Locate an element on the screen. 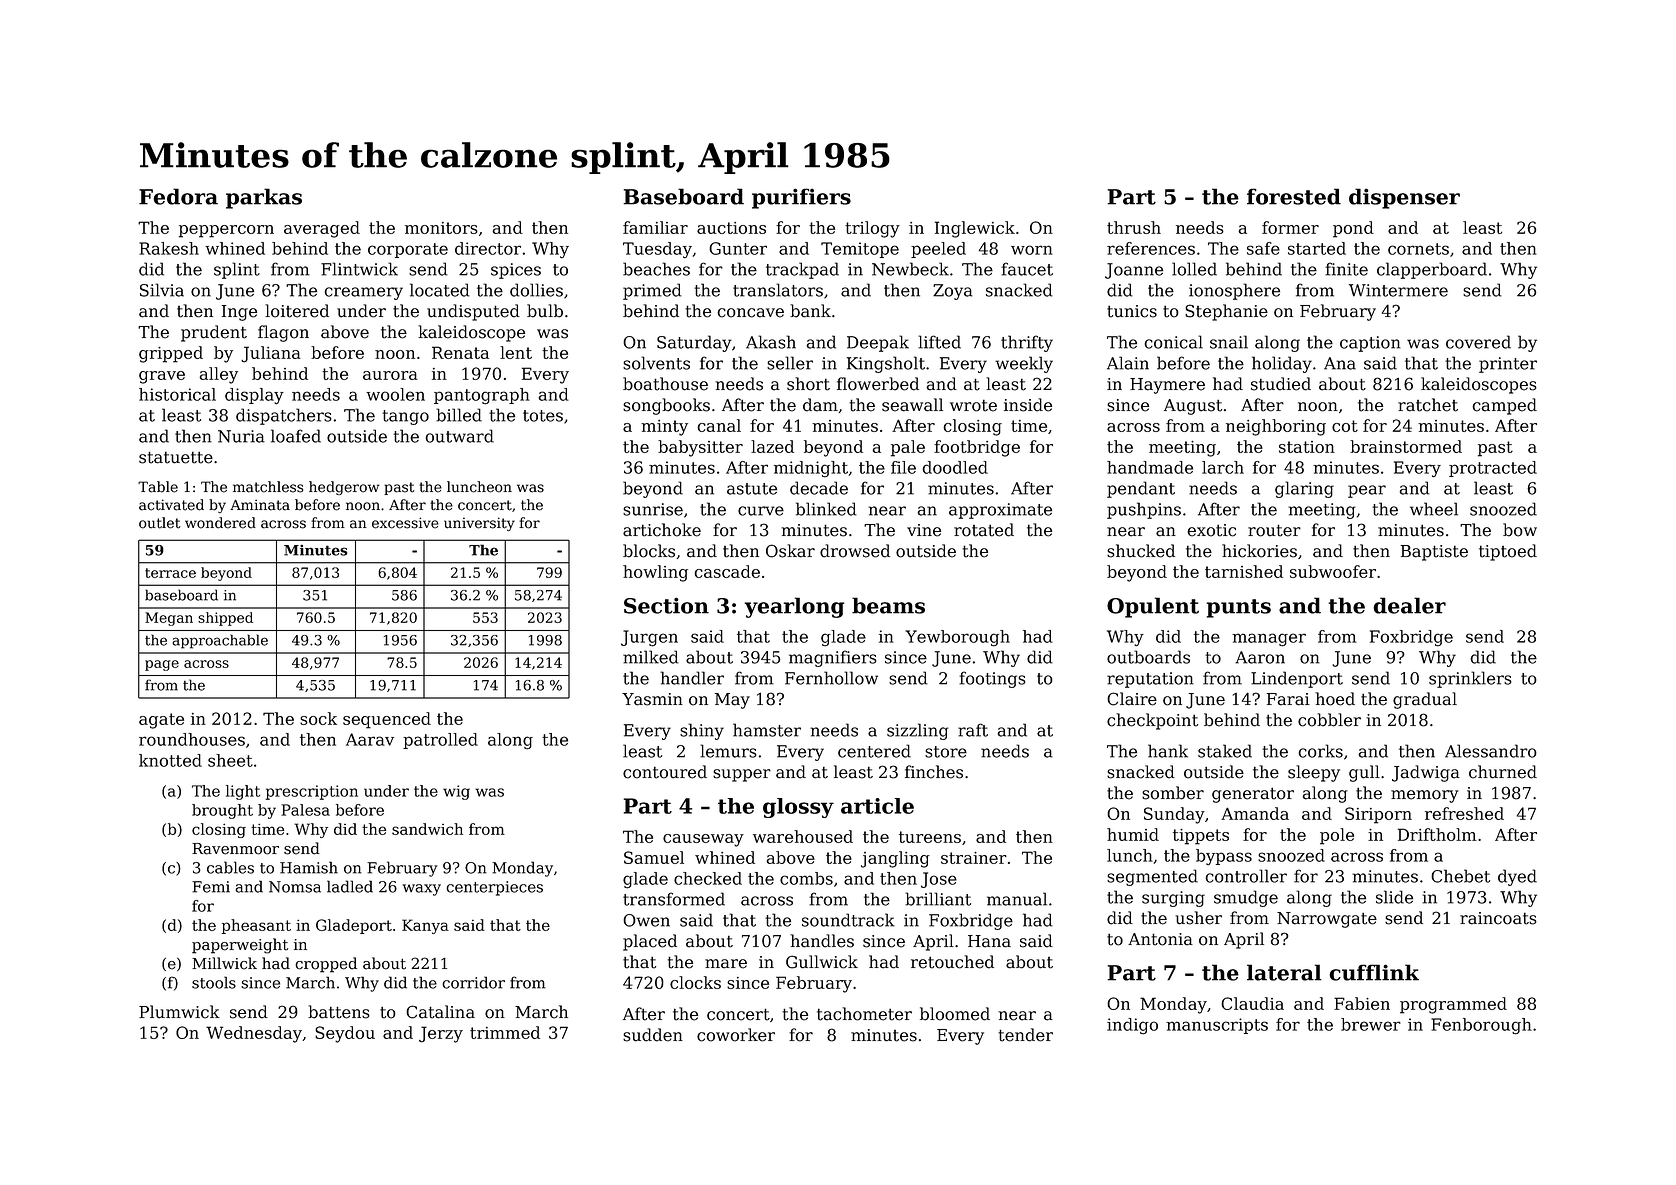  coworker is located at coordinates (736, 1035).
